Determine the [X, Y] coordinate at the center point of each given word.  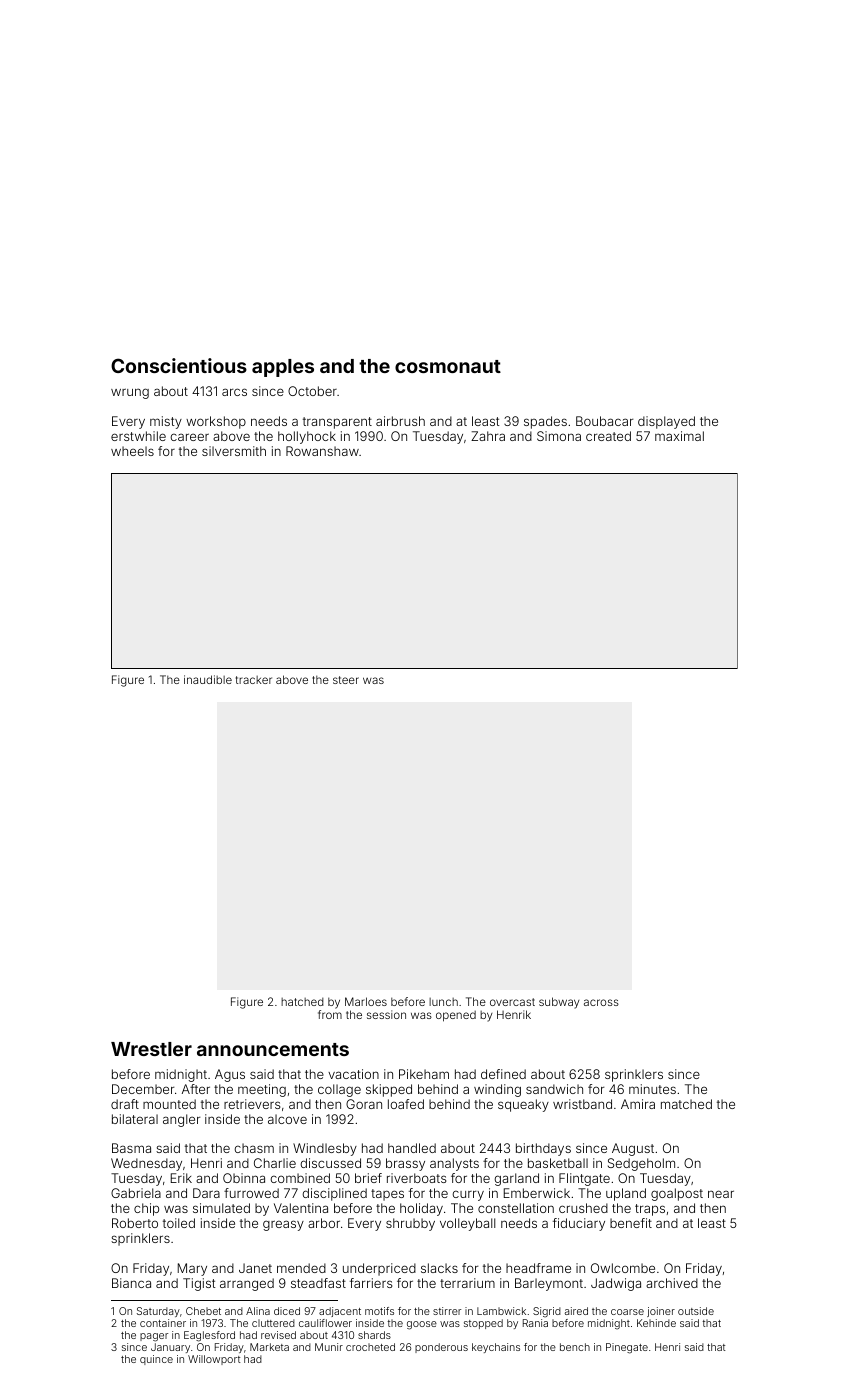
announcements [273, 1049]
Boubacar [604, 421]
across [601, 1002]
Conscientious [179, 365]
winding [497, 1090]
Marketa [269, 1347]
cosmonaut [448, 366]
